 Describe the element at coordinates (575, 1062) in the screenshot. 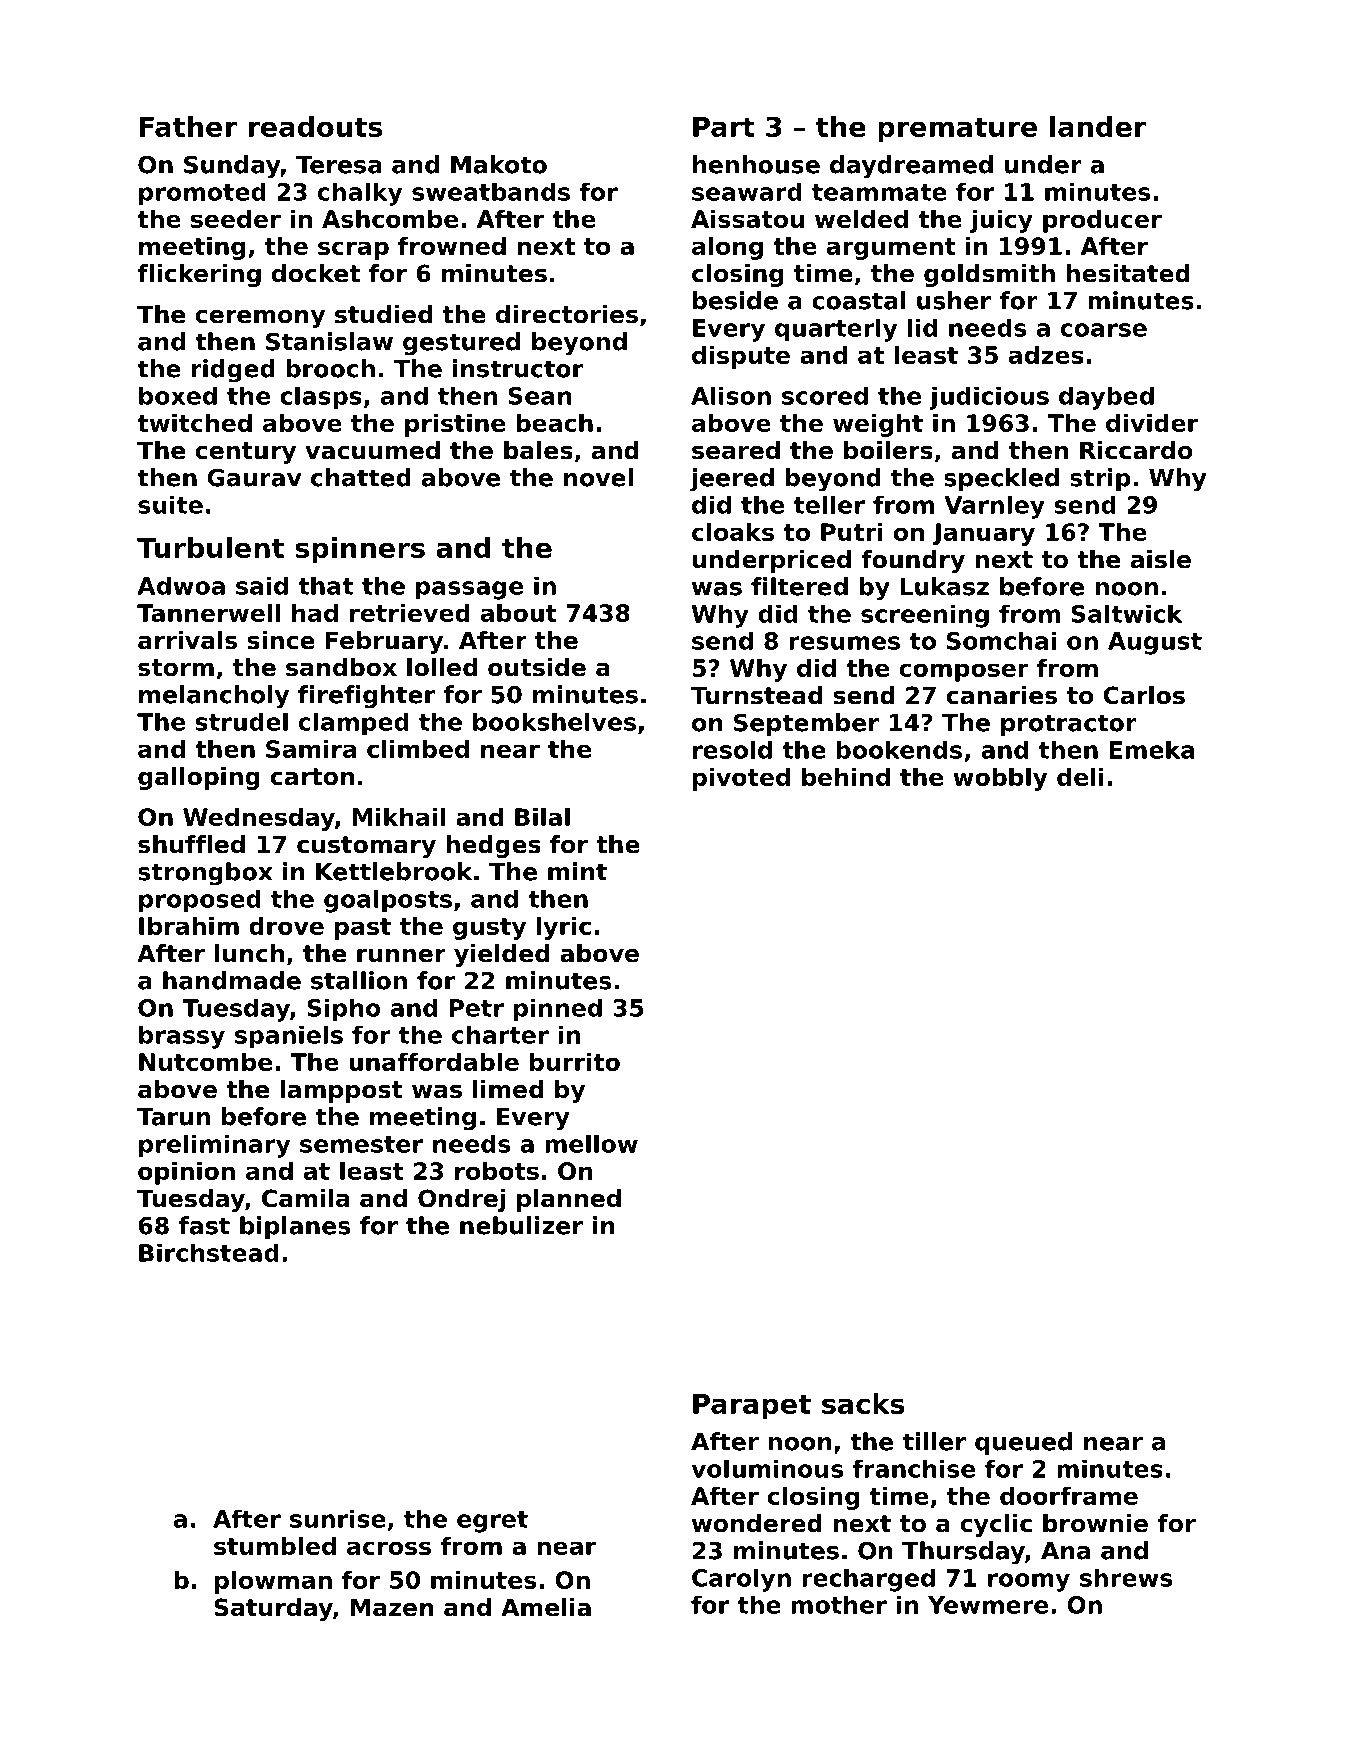

I see `burrito` at that location.
